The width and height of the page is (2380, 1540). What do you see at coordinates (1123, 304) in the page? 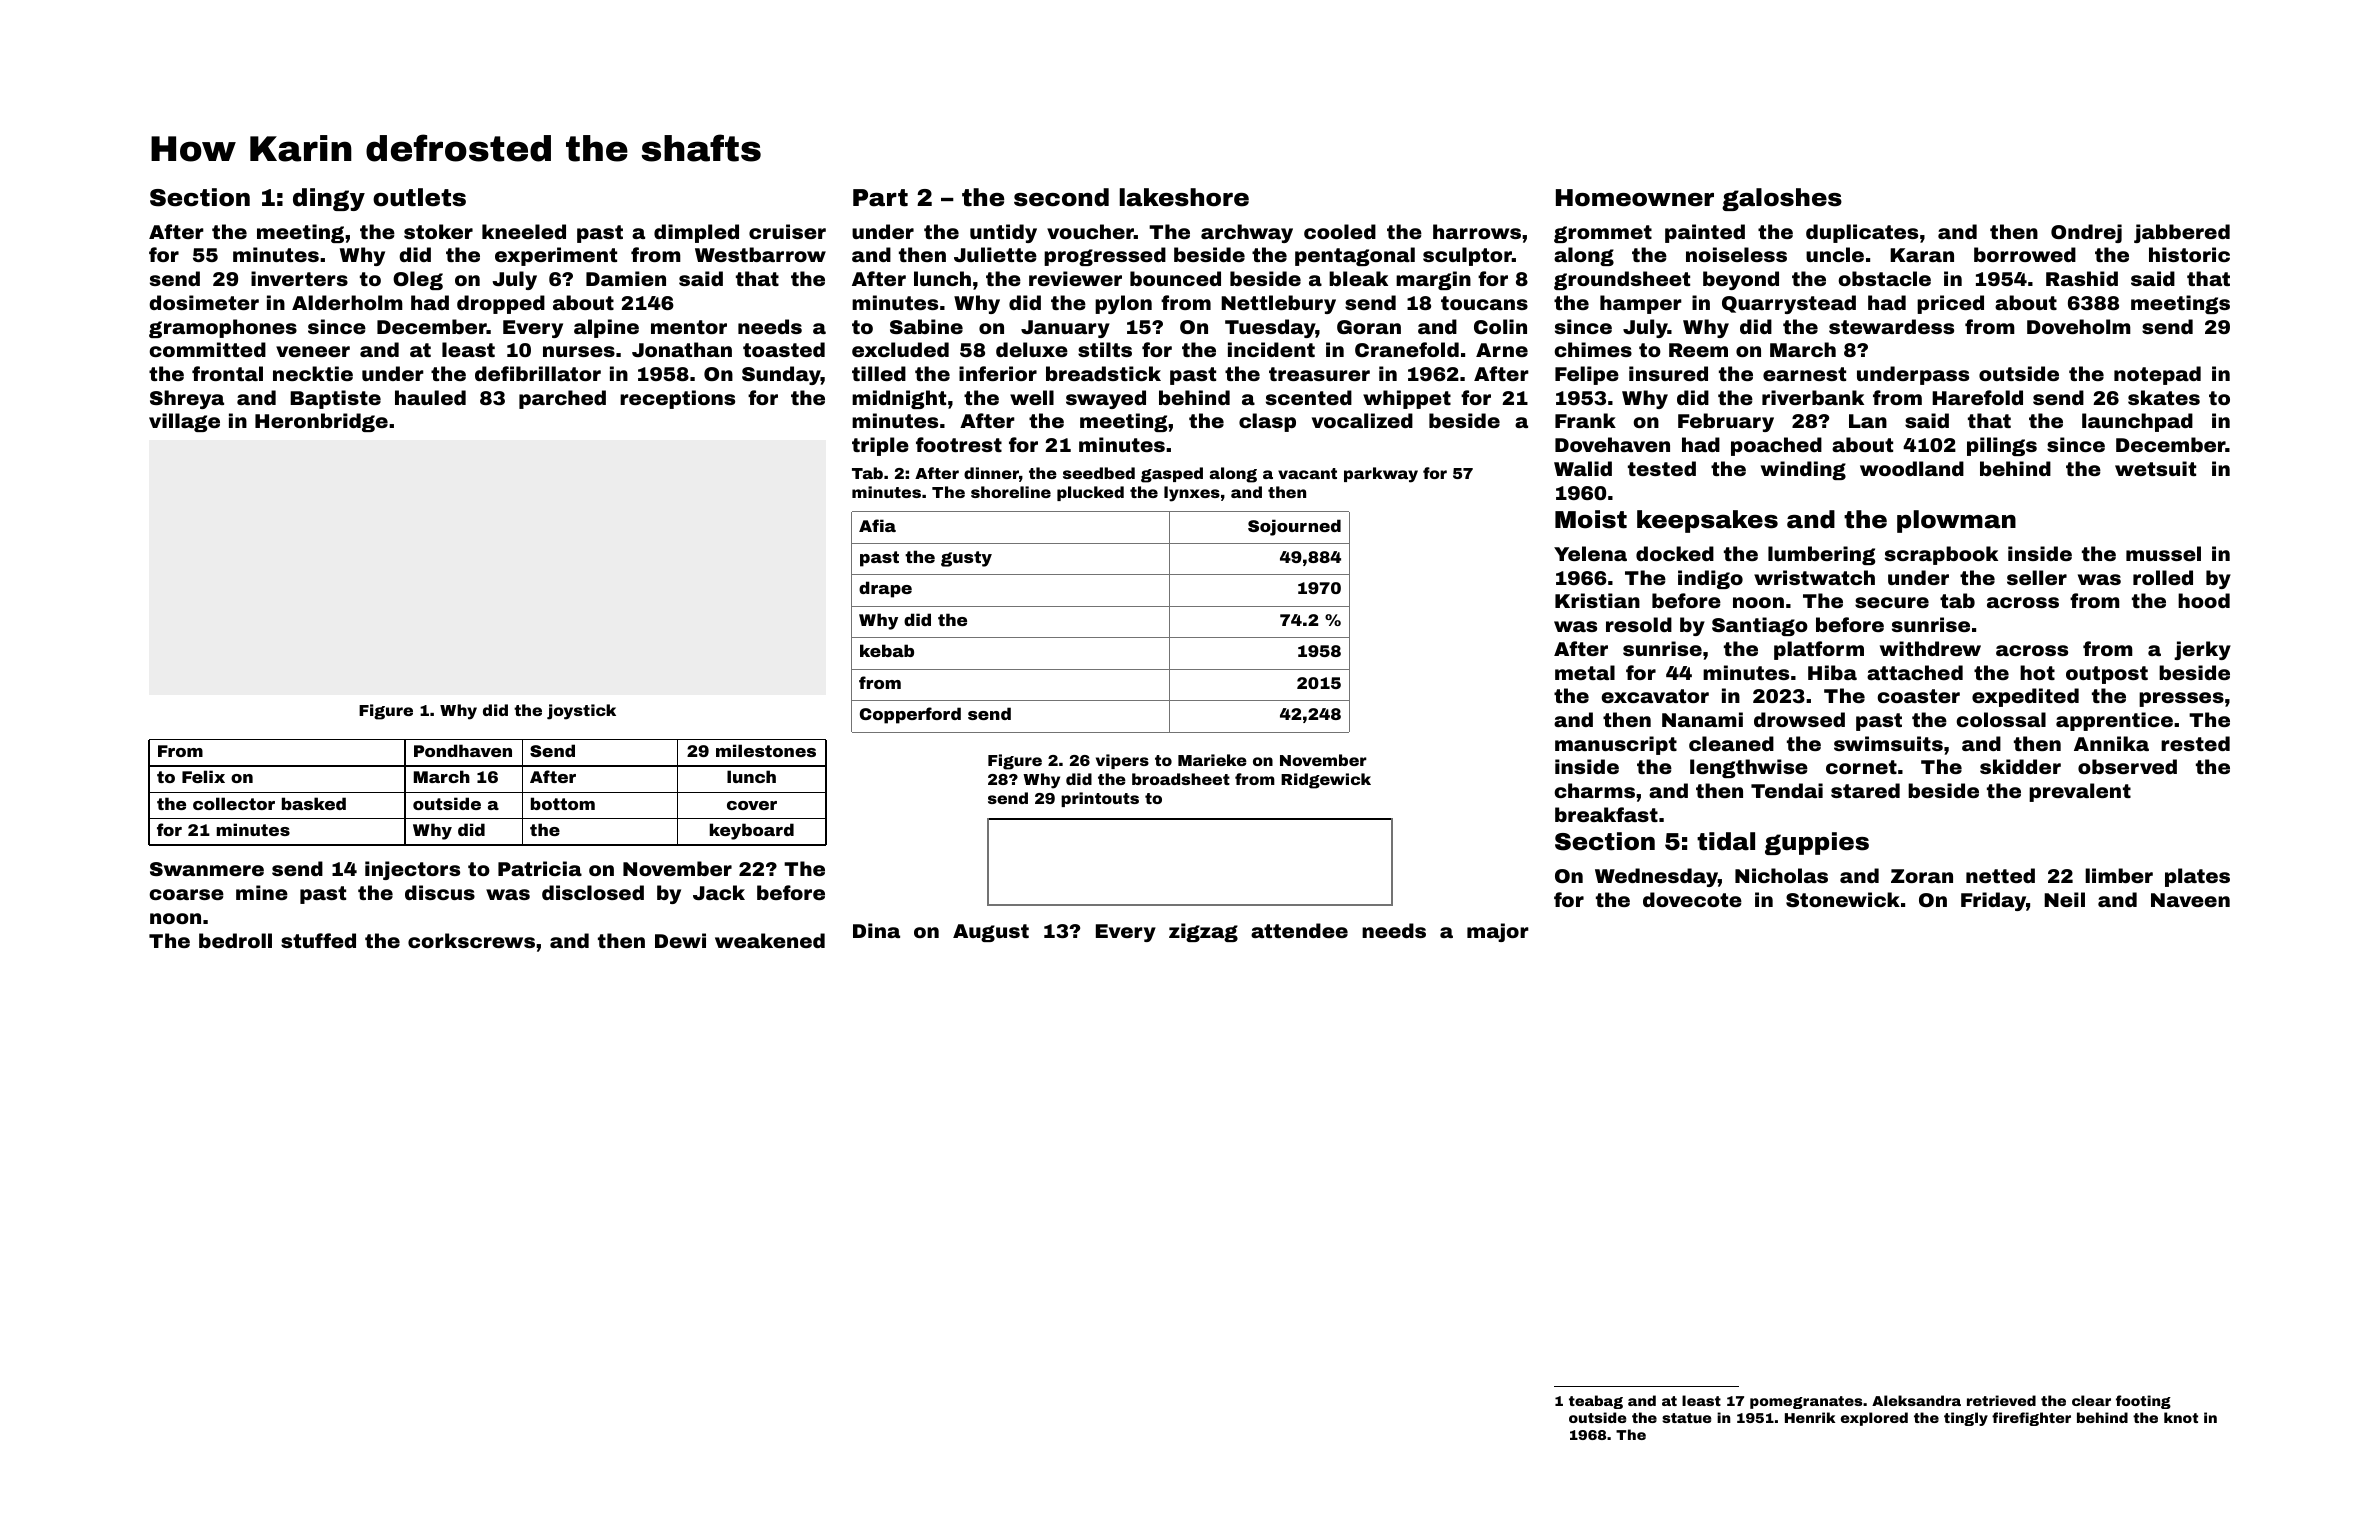
I see `pylon` at bounding box center [1123, 304].
